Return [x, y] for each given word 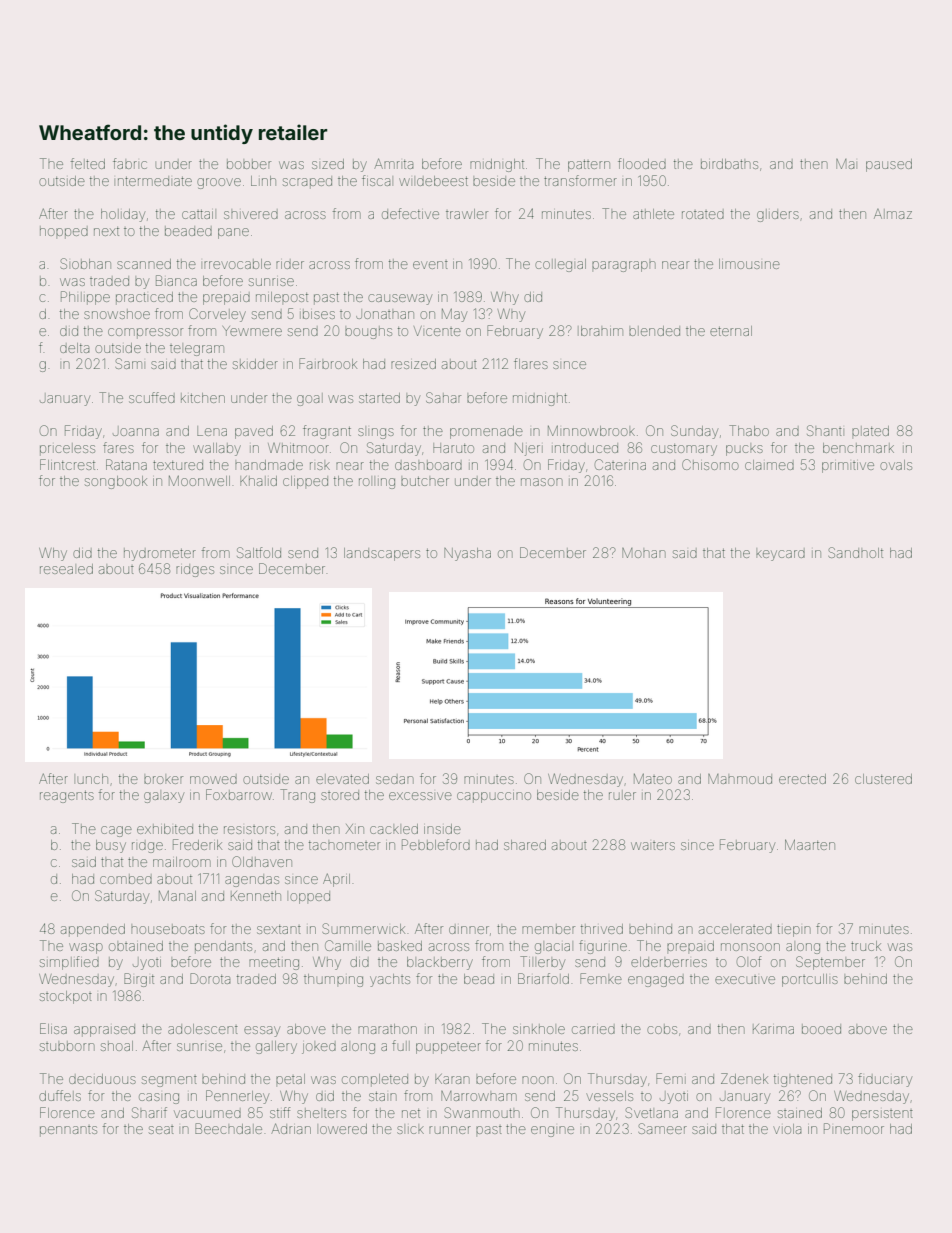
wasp [86, 948]
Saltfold [259, 552]
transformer [580, 180]
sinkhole [539, 1029]
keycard [780, 555]
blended [654, 331]
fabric [130, 163]
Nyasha [467, 554]
